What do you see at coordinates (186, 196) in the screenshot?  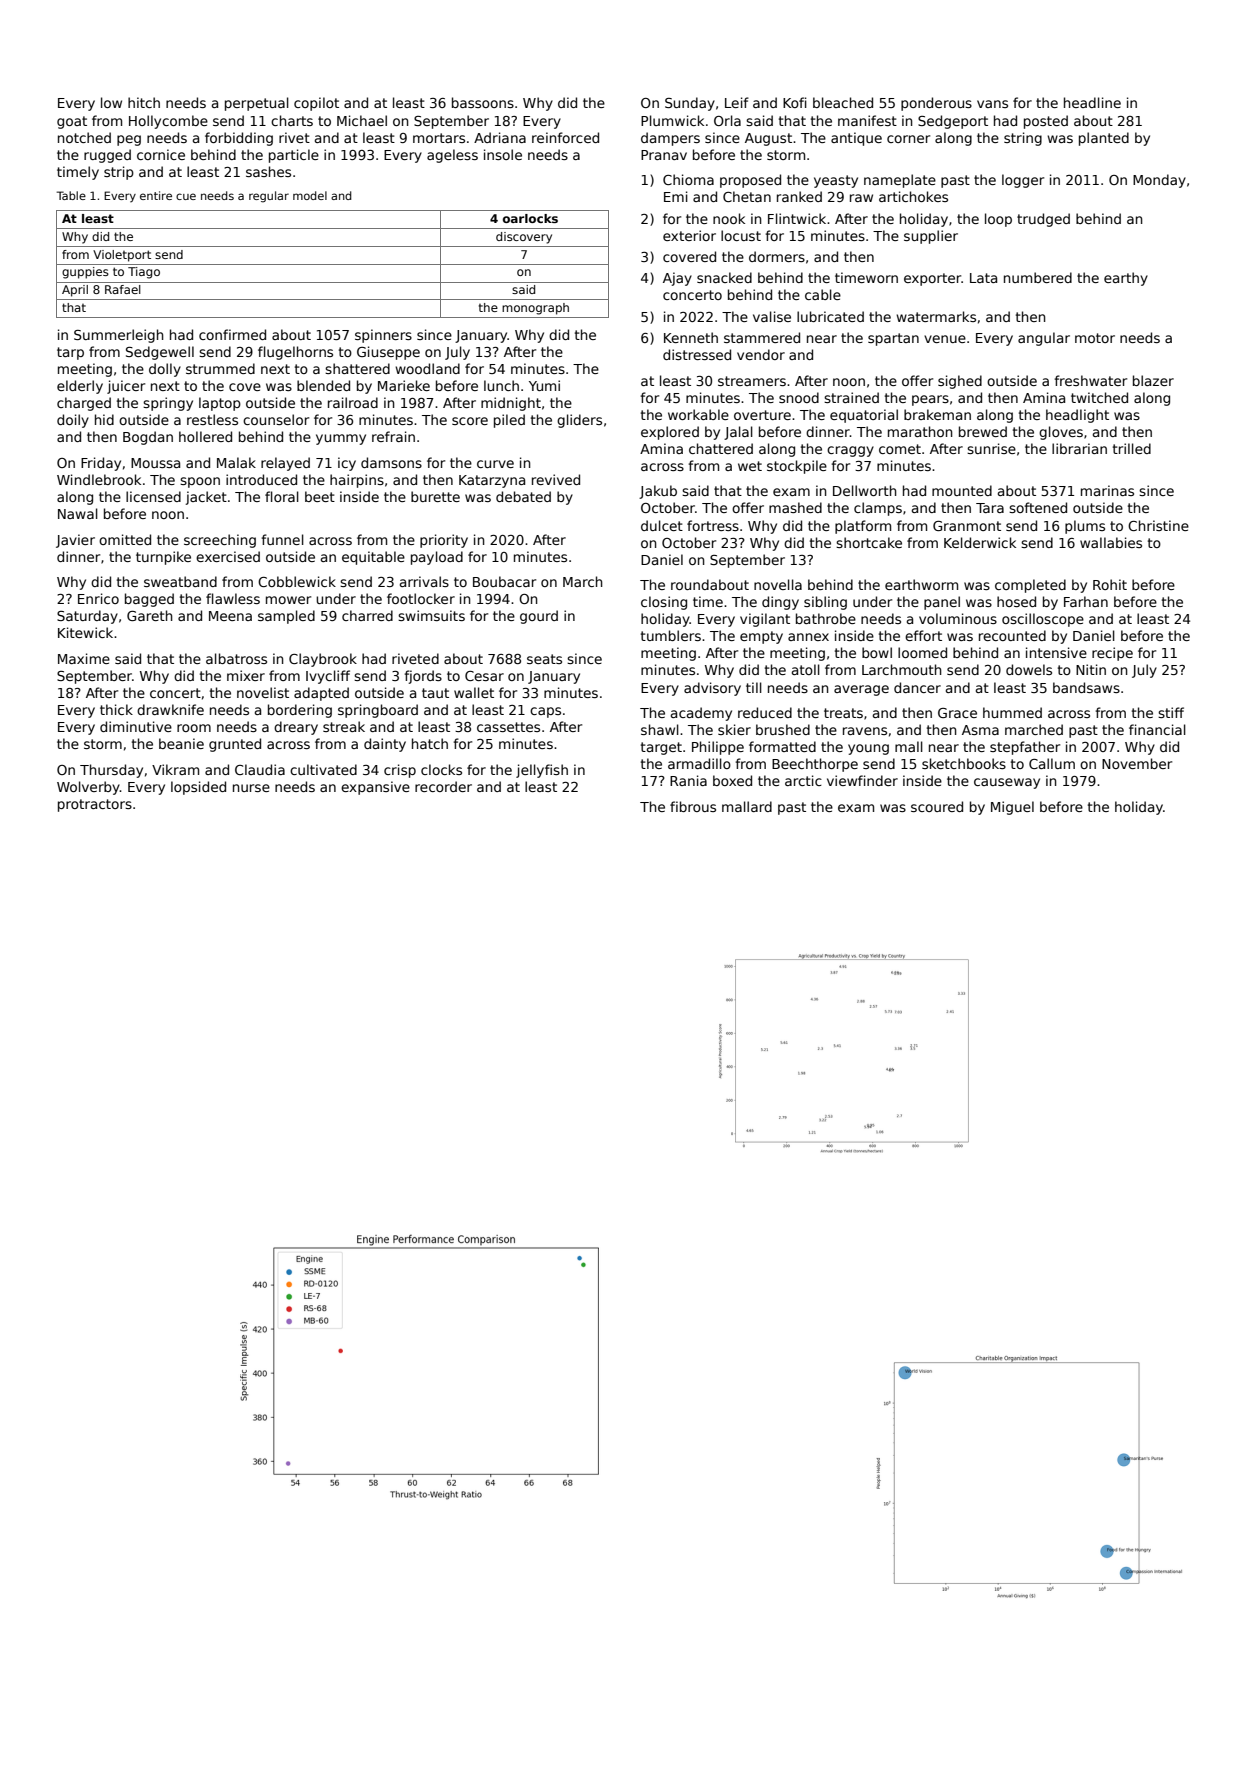 I see `cue` at bounding box center [186, 196].
